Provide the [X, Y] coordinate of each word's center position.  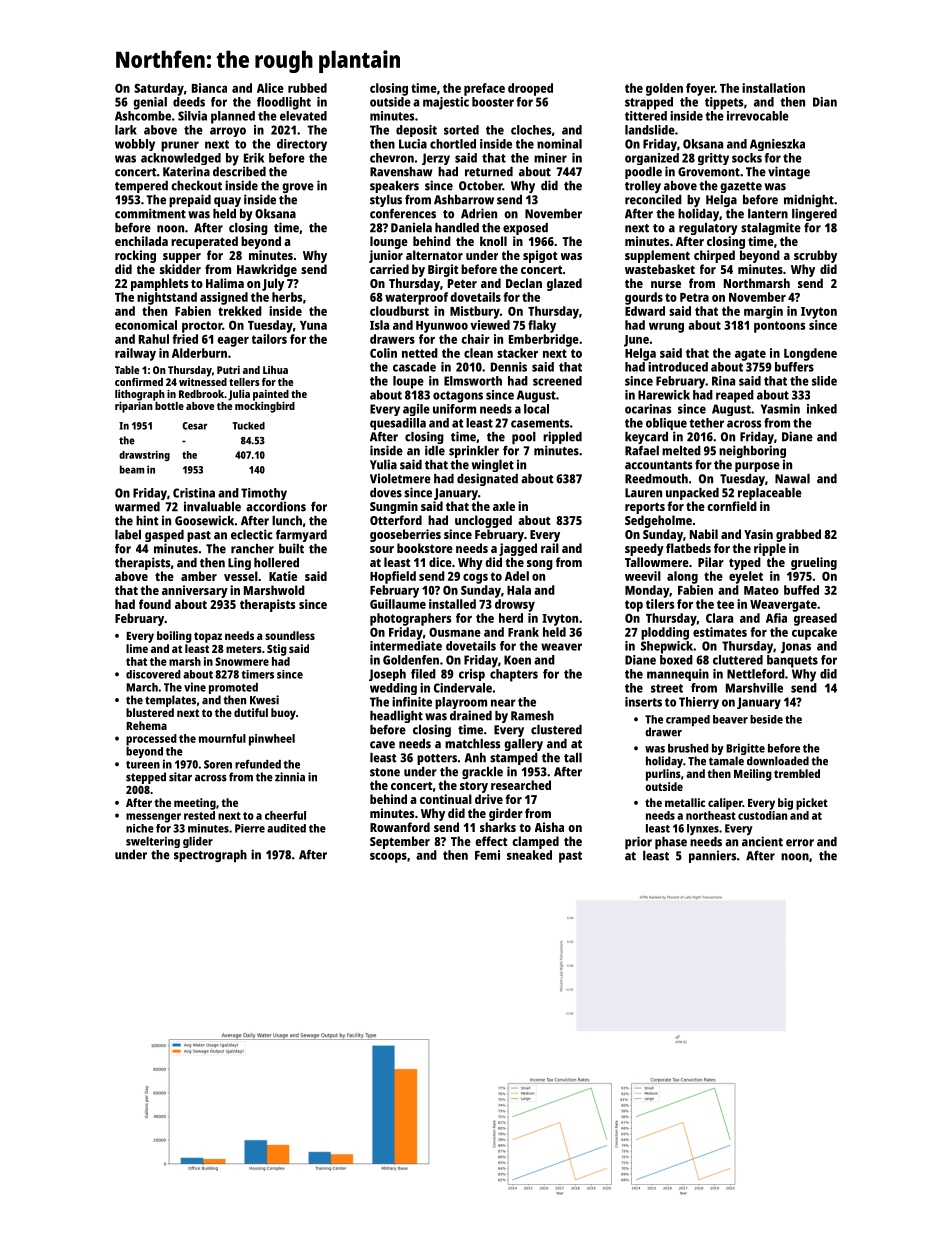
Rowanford [400, 827]
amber [199, 576]
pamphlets [159, 284]
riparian [134, 407]
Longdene [810, 354]
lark [126, 130]
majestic [446, 103]
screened [557, 381]
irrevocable [758, 116]
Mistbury [475, 312]
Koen [517, 660]
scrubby [815, 256]
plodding [665, 633]
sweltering [153, 842]
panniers [712, 856]
